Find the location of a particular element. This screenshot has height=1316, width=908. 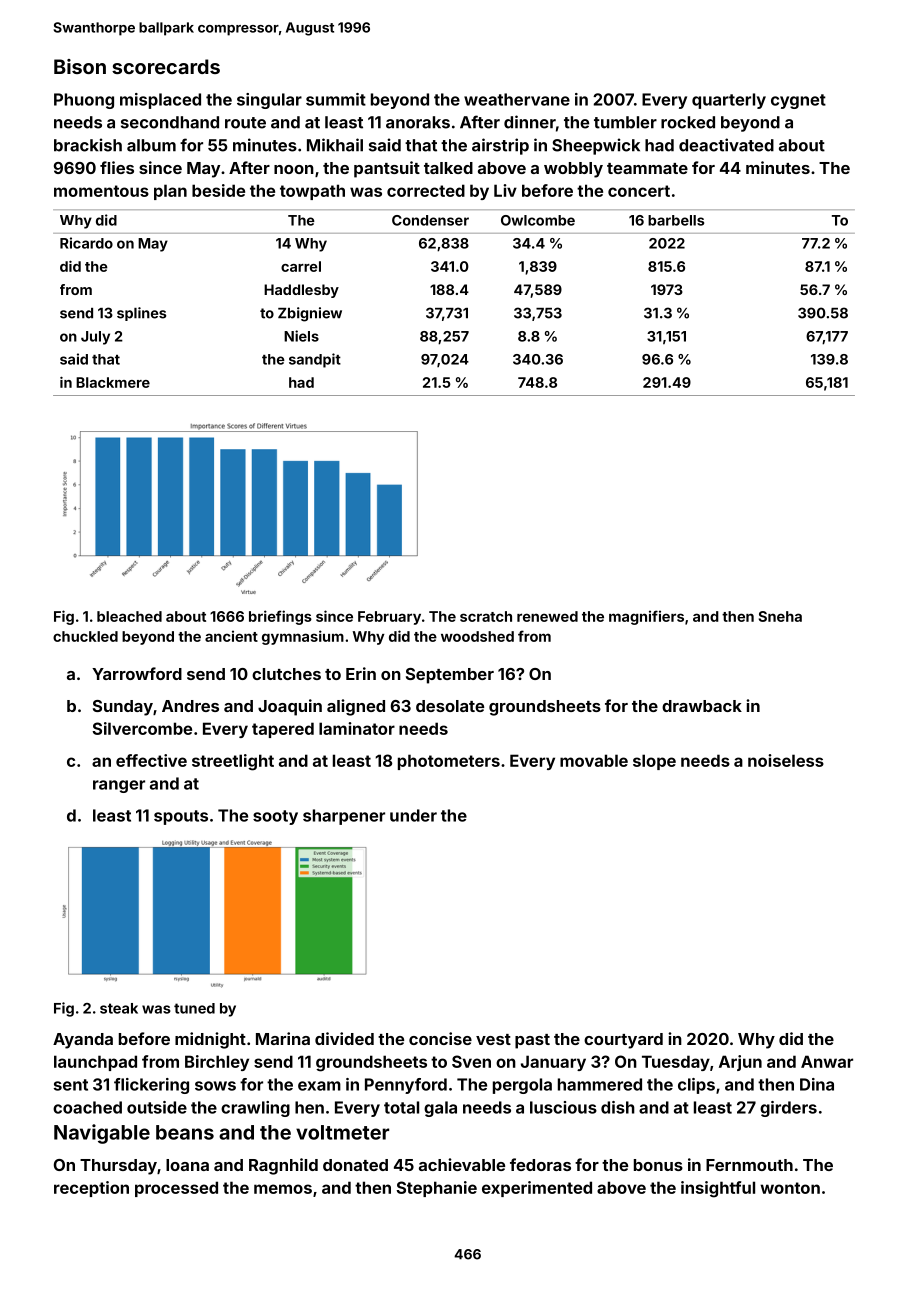

noiseless is located at coordinates (786, 760).
